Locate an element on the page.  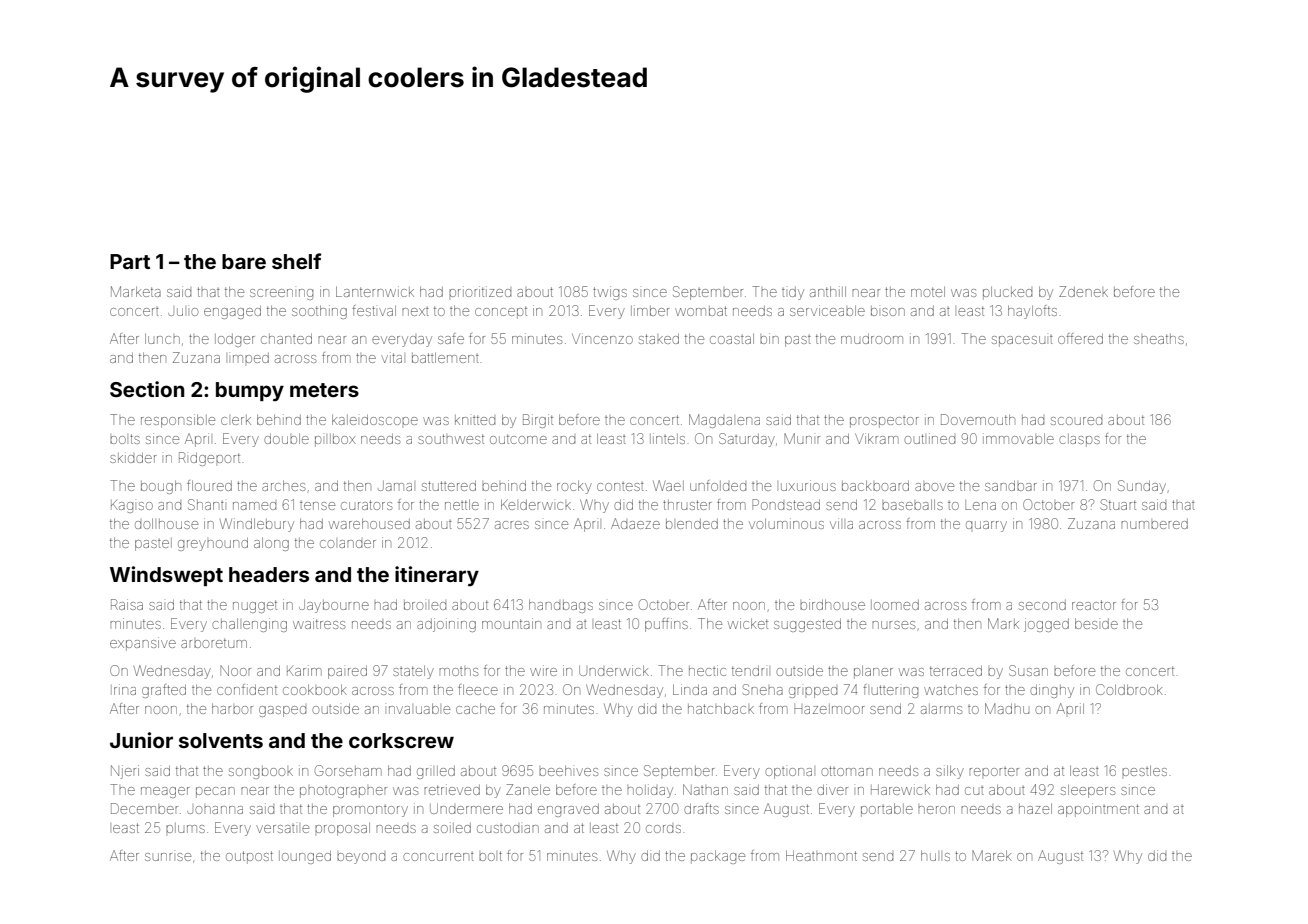
blended is located at coordinates (692, 524).
